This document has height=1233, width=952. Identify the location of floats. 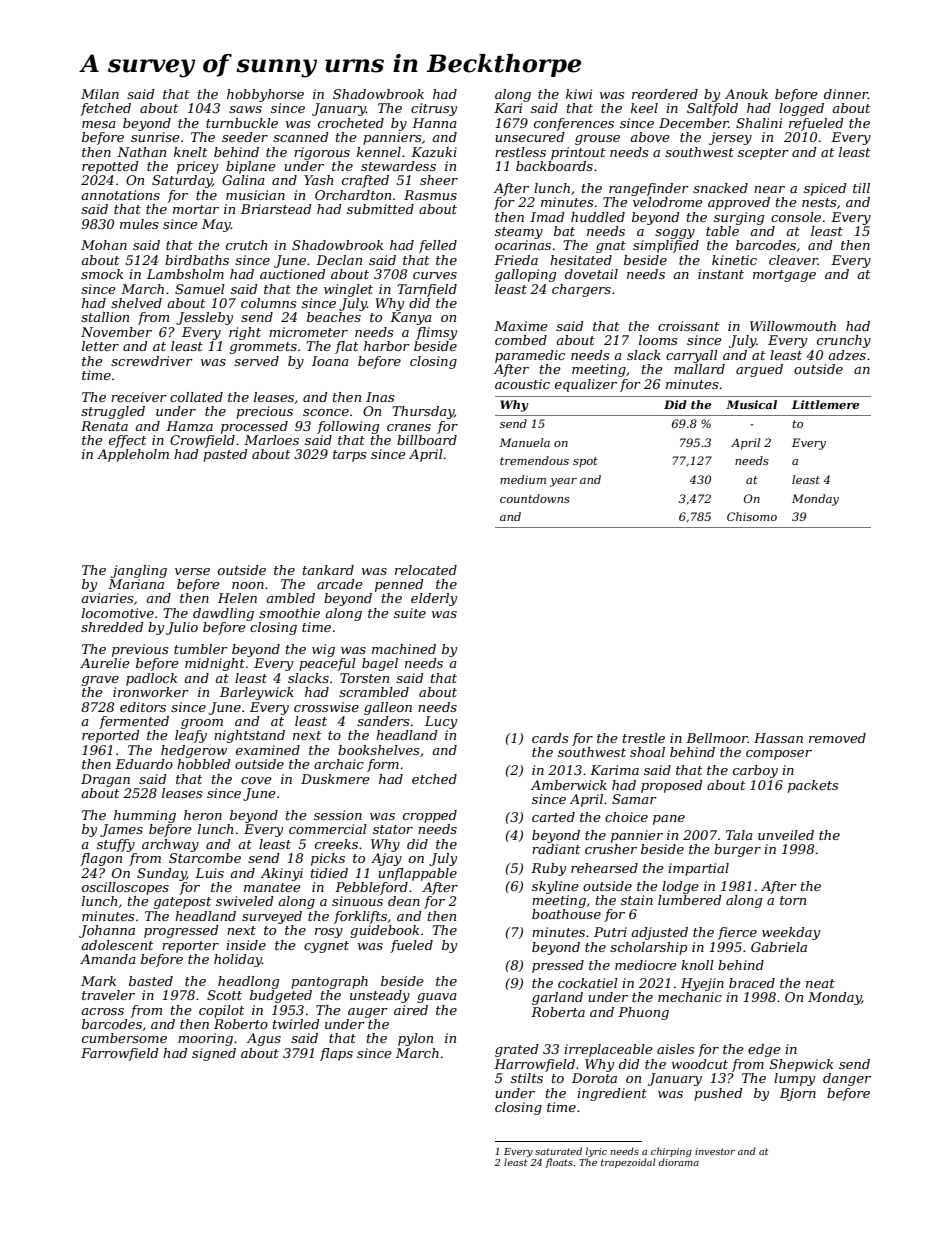
(559, 1163).
